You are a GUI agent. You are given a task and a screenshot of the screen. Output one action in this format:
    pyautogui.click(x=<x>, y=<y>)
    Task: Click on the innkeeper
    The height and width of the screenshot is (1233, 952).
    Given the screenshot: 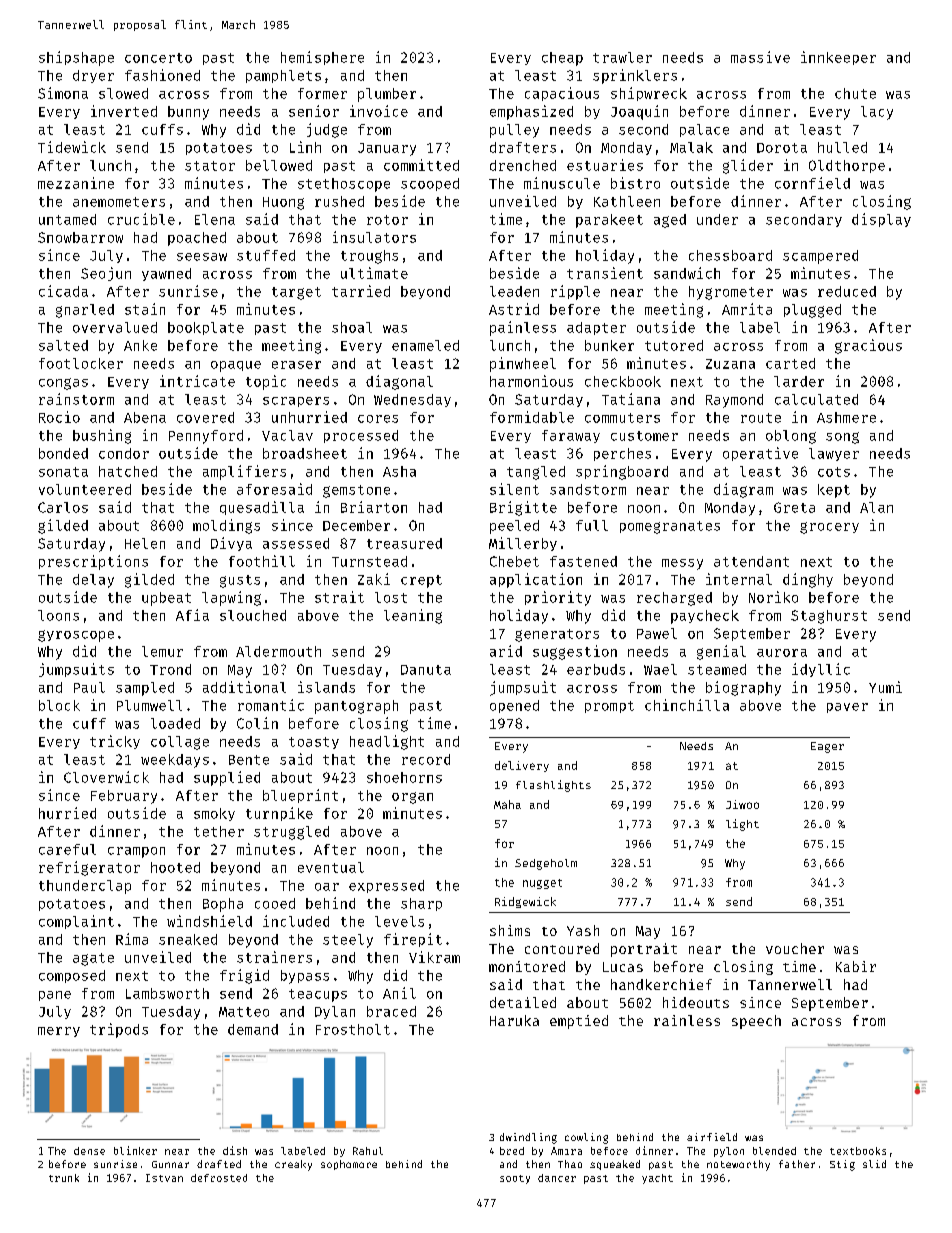 What is the action you would take?
    pyautogui.click(x=838, y=58)
